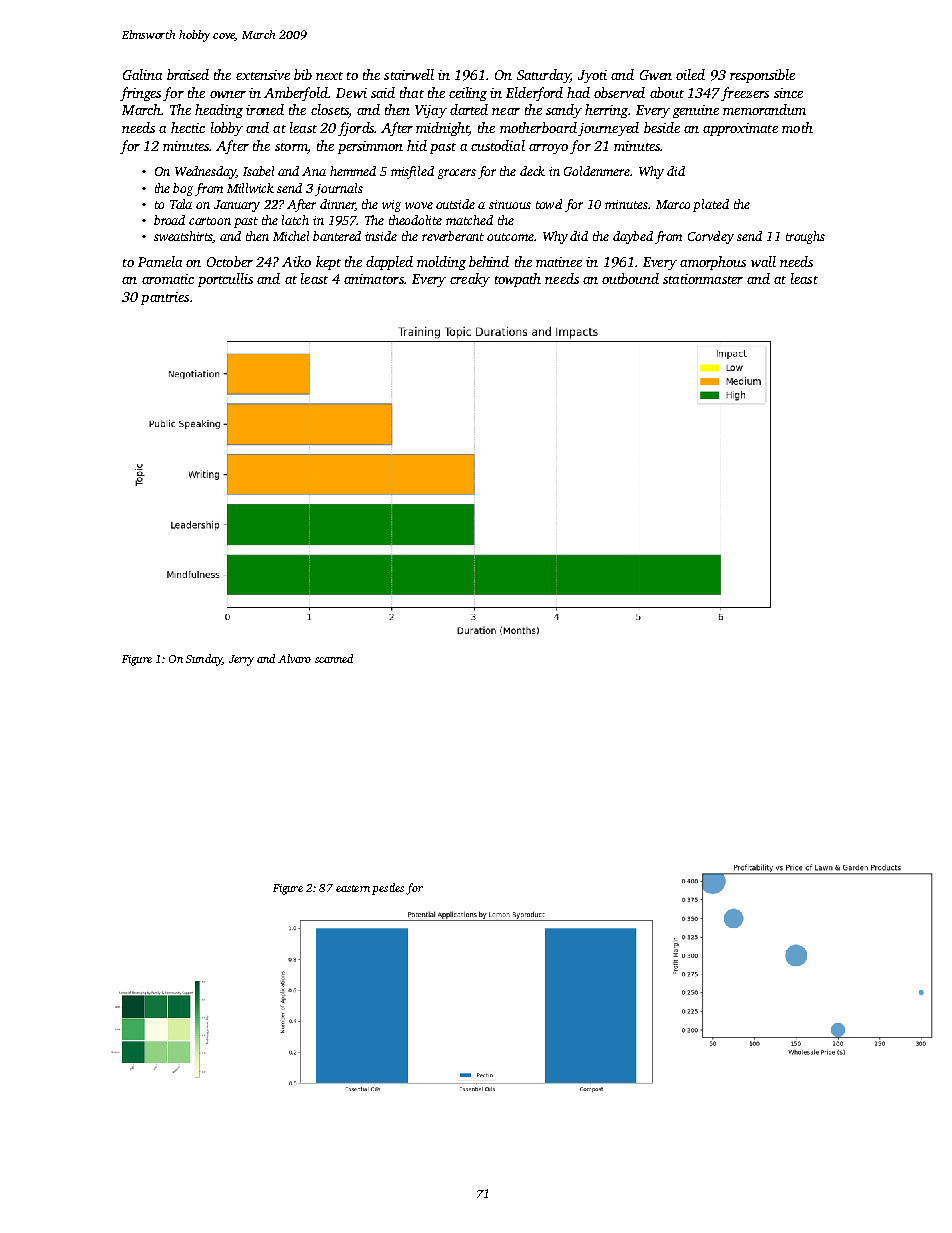  I want to click on eastern, so click(353, 888).
